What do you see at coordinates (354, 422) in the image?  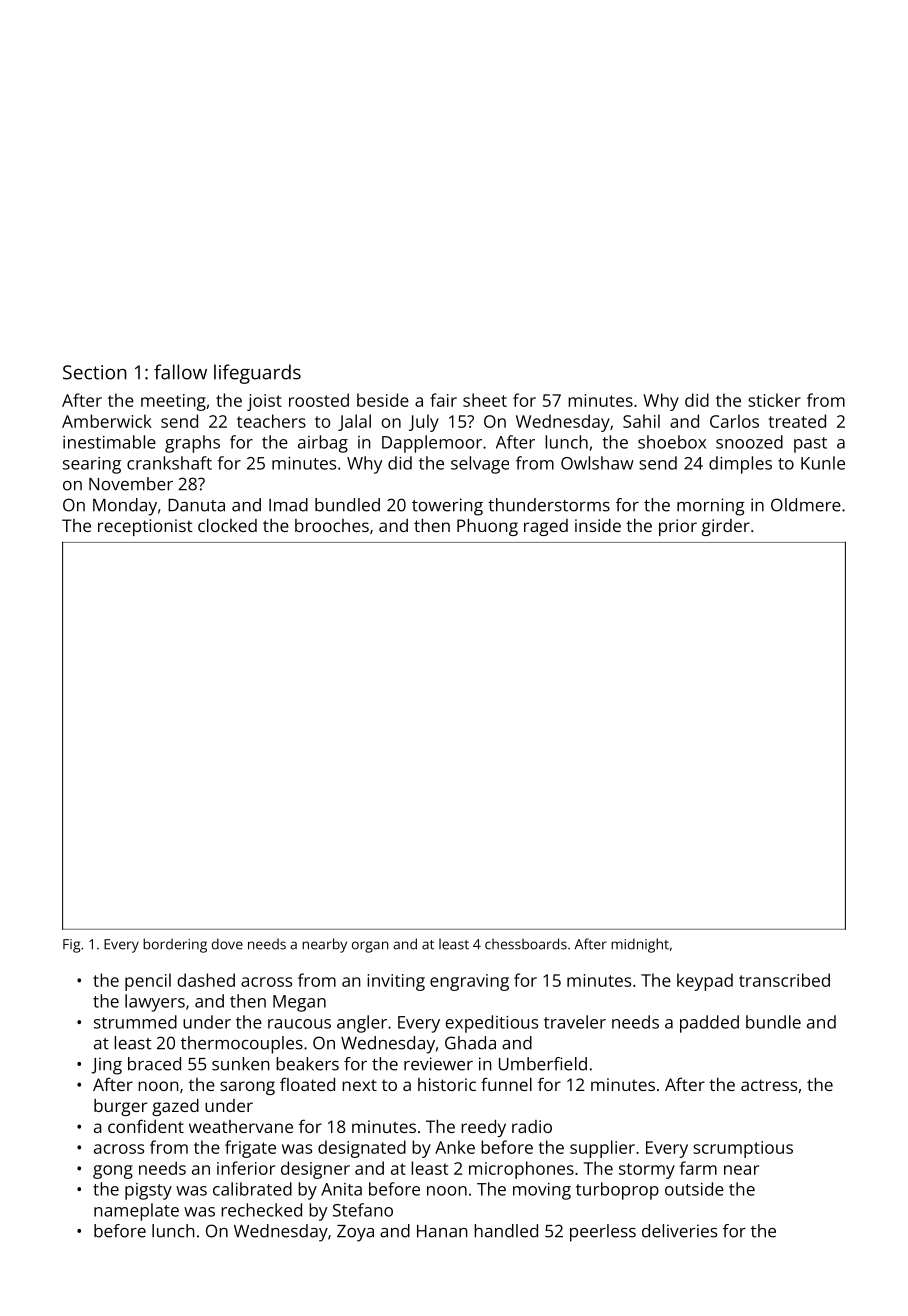 I see `Jalal` at bounding box center [354, 422].
